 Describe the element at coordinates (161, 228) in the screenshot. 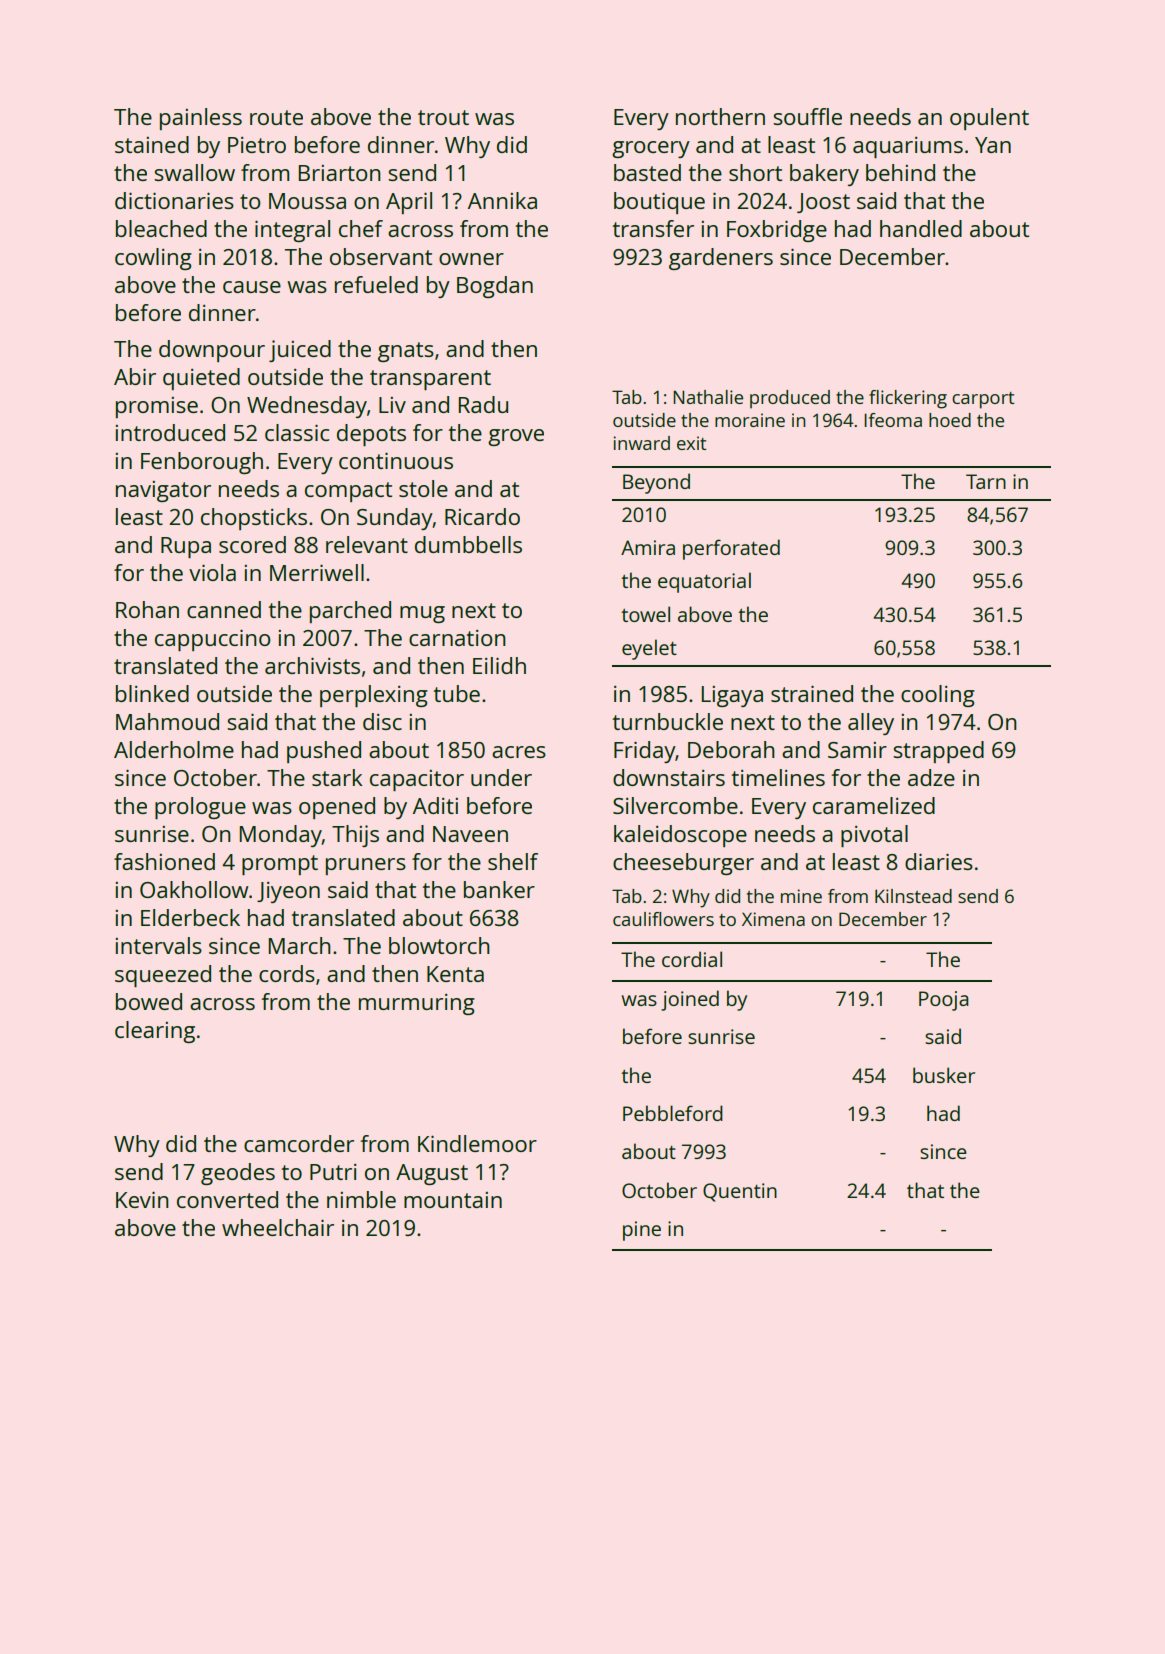

I see `bleached` at that location.
